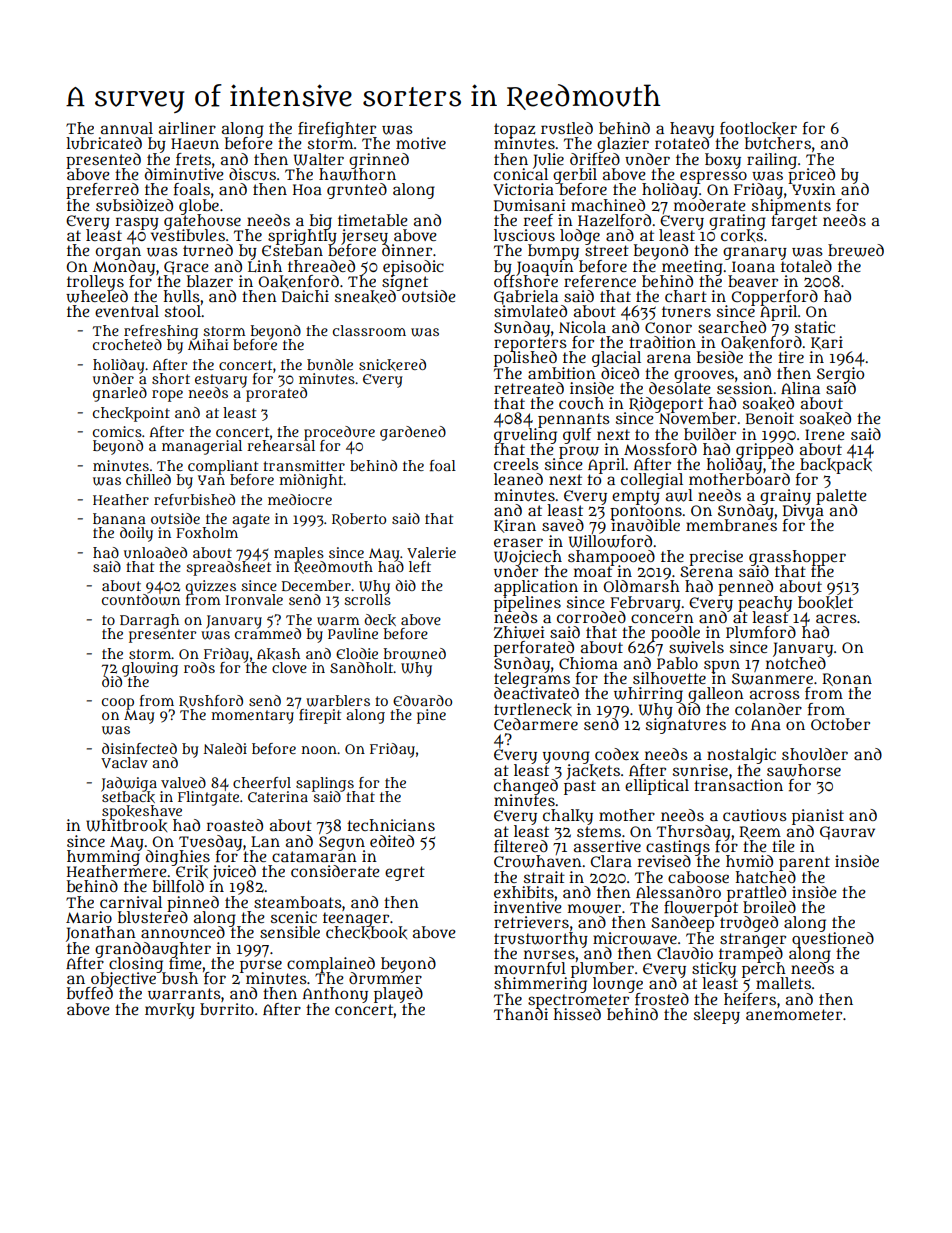 The image size is (952, 1233). I want to click on espresso, so click(713, 177).
